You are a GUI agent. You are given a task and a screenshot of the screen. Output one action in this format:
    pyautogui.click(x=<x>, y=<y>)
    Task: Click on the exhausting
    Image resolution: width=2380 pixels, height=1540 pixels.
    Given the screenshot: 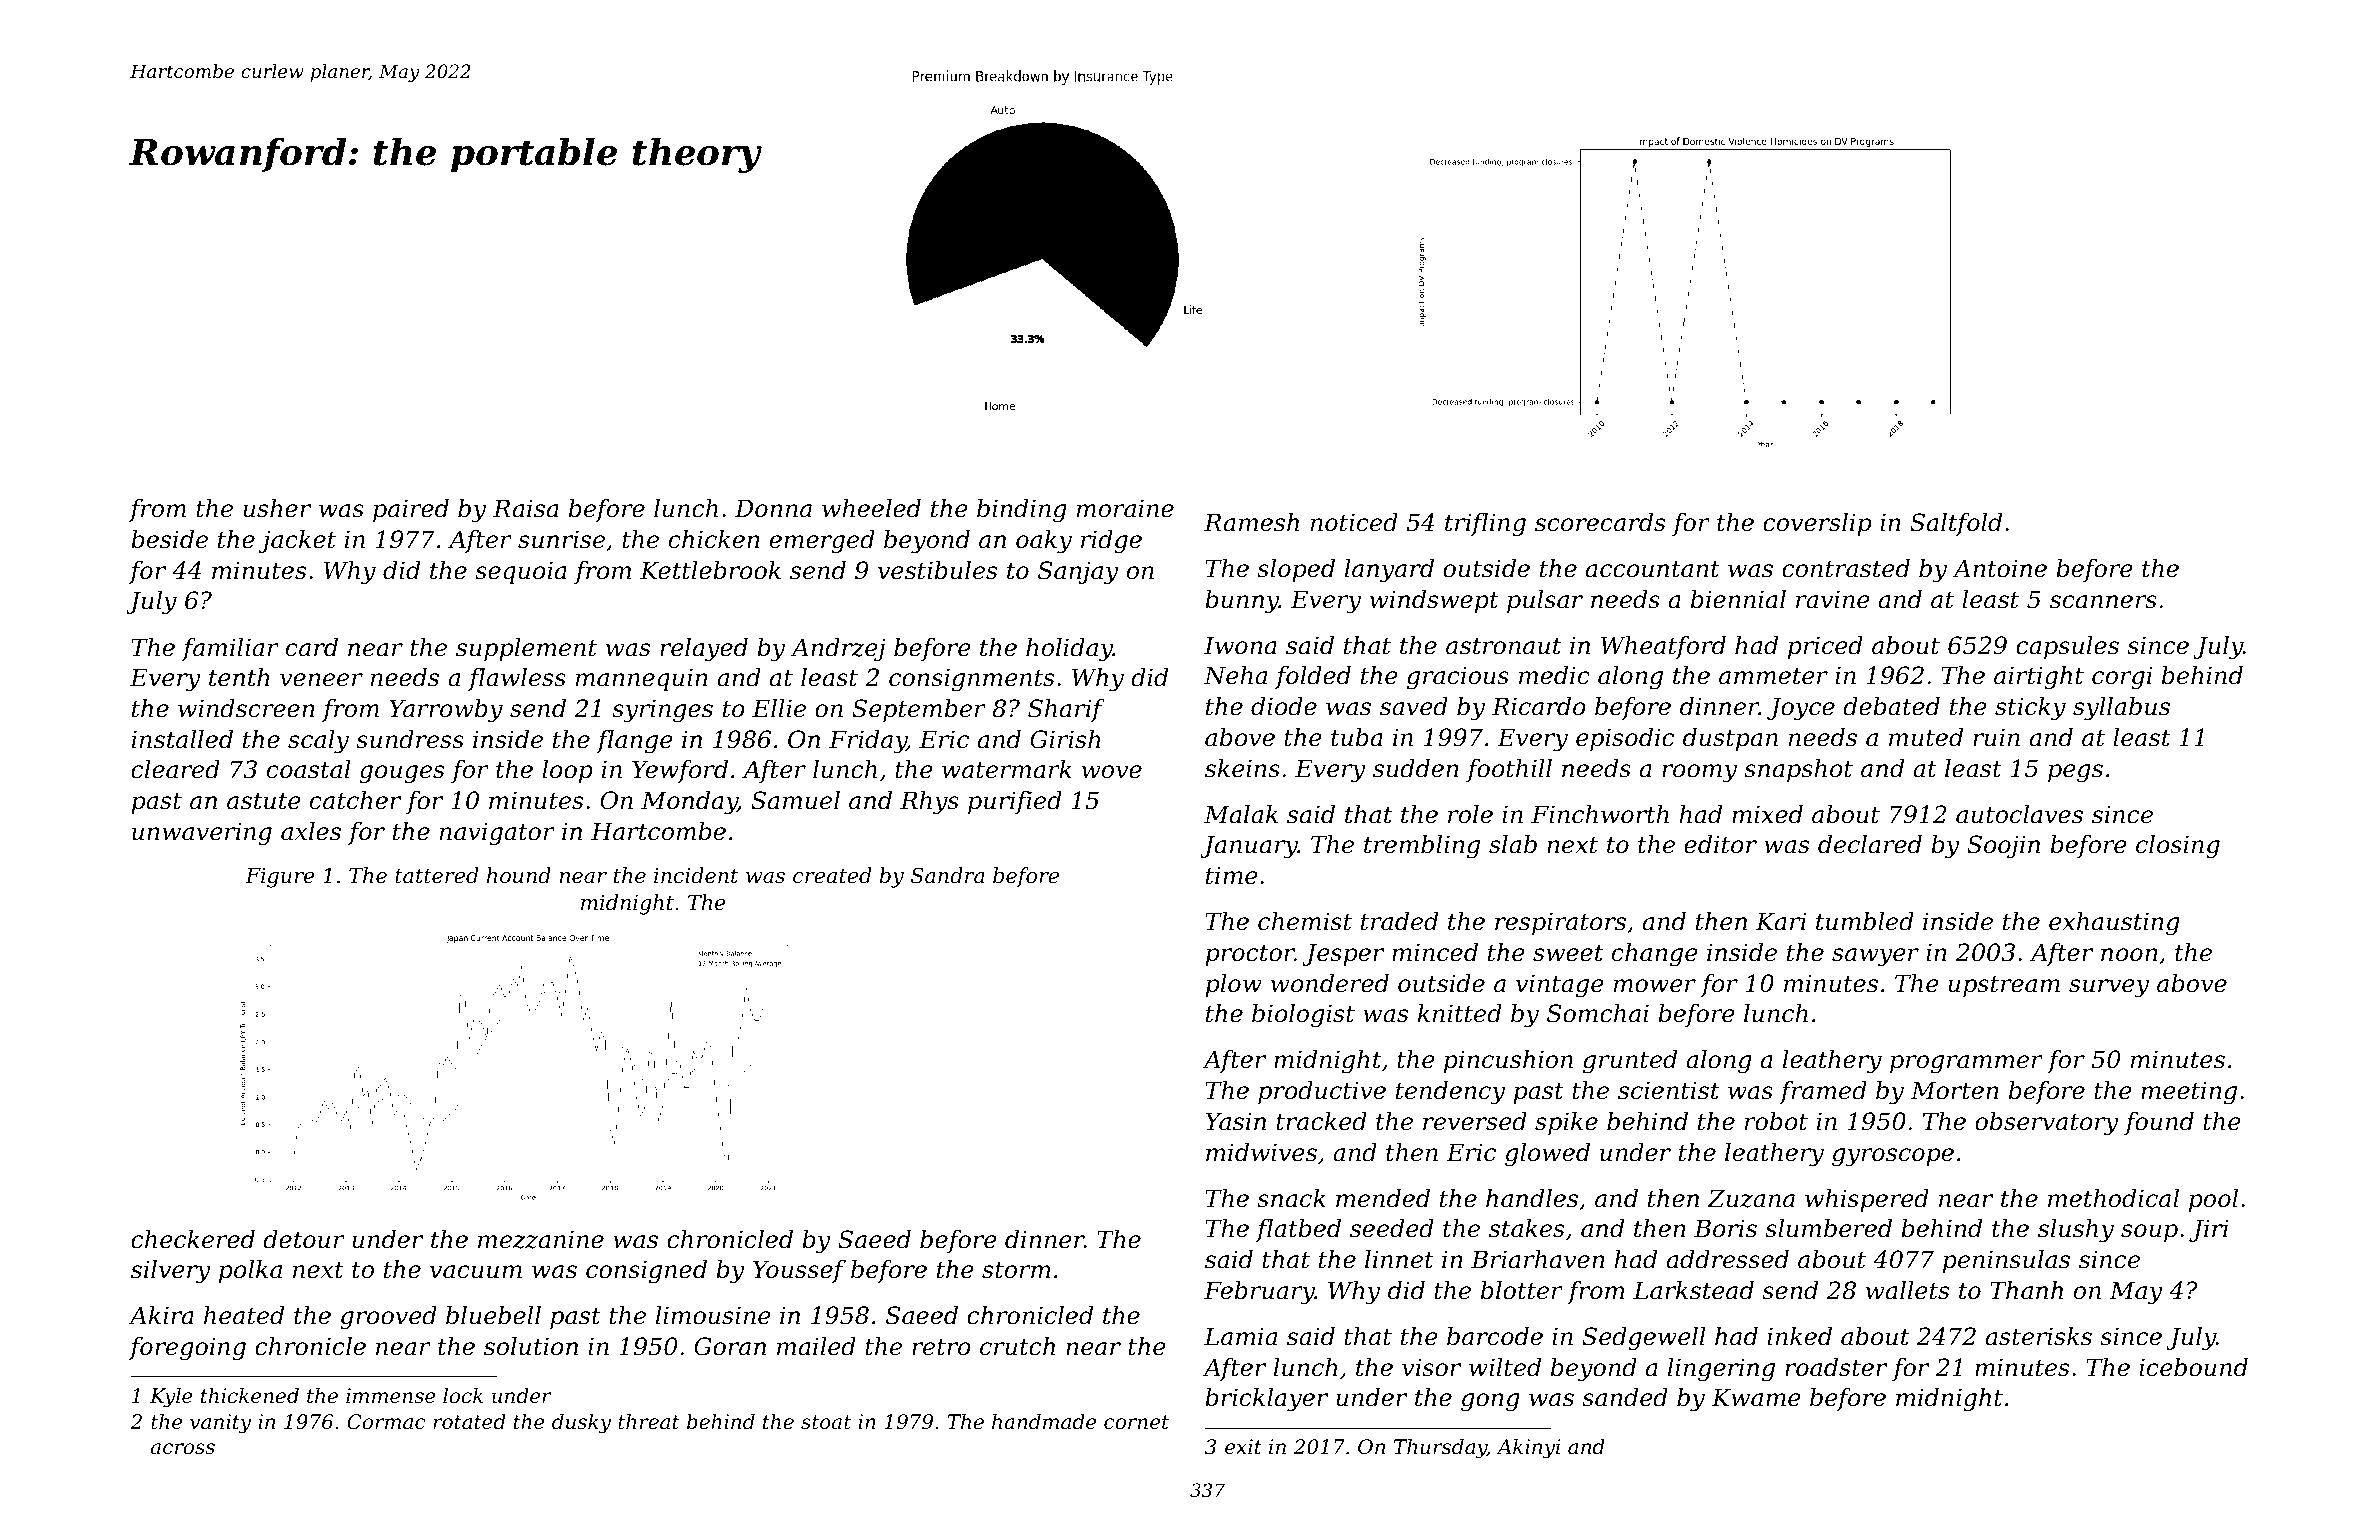 What is the action you would take?
    pyautogui.click(x=2114, y=924)
